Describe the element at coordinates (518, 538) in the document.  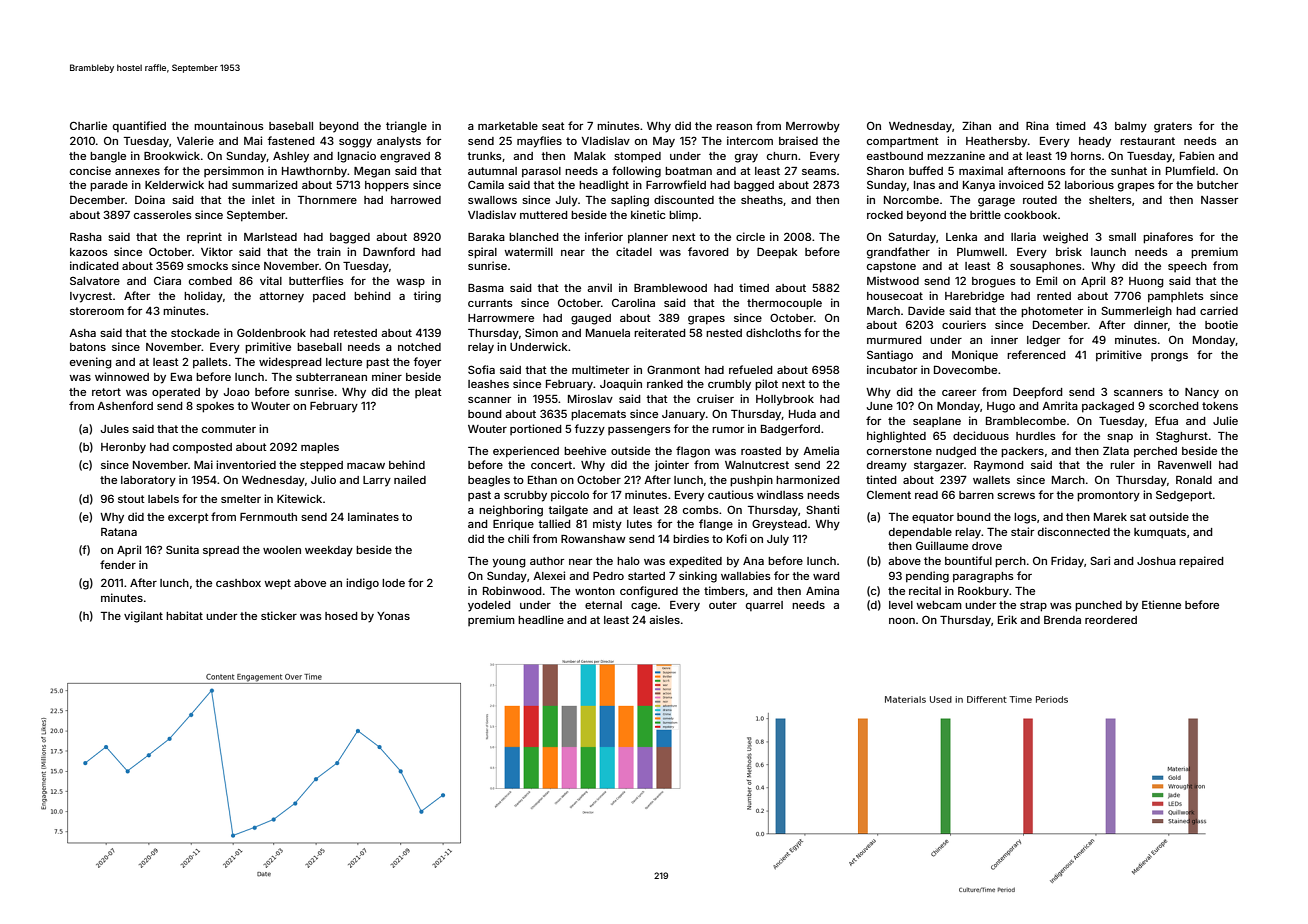
I see `chili` at that location.
